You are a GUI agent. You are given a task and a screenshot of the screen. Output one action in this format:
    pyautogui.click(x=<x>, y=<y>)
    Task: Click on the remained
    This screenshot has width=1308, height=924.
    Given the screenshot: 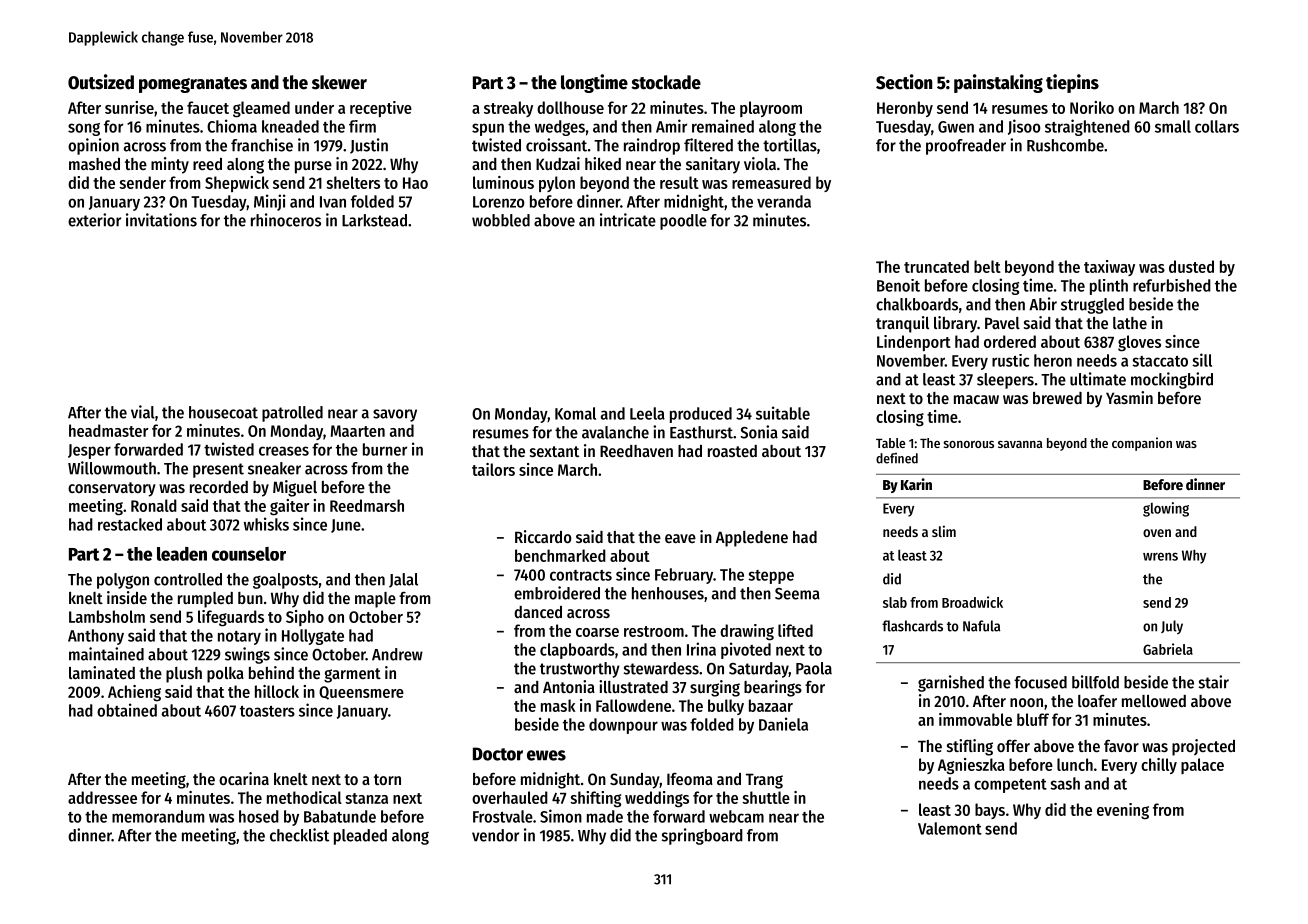 What is the action you would take?
    pyautogui.click(x=723, y=126)
